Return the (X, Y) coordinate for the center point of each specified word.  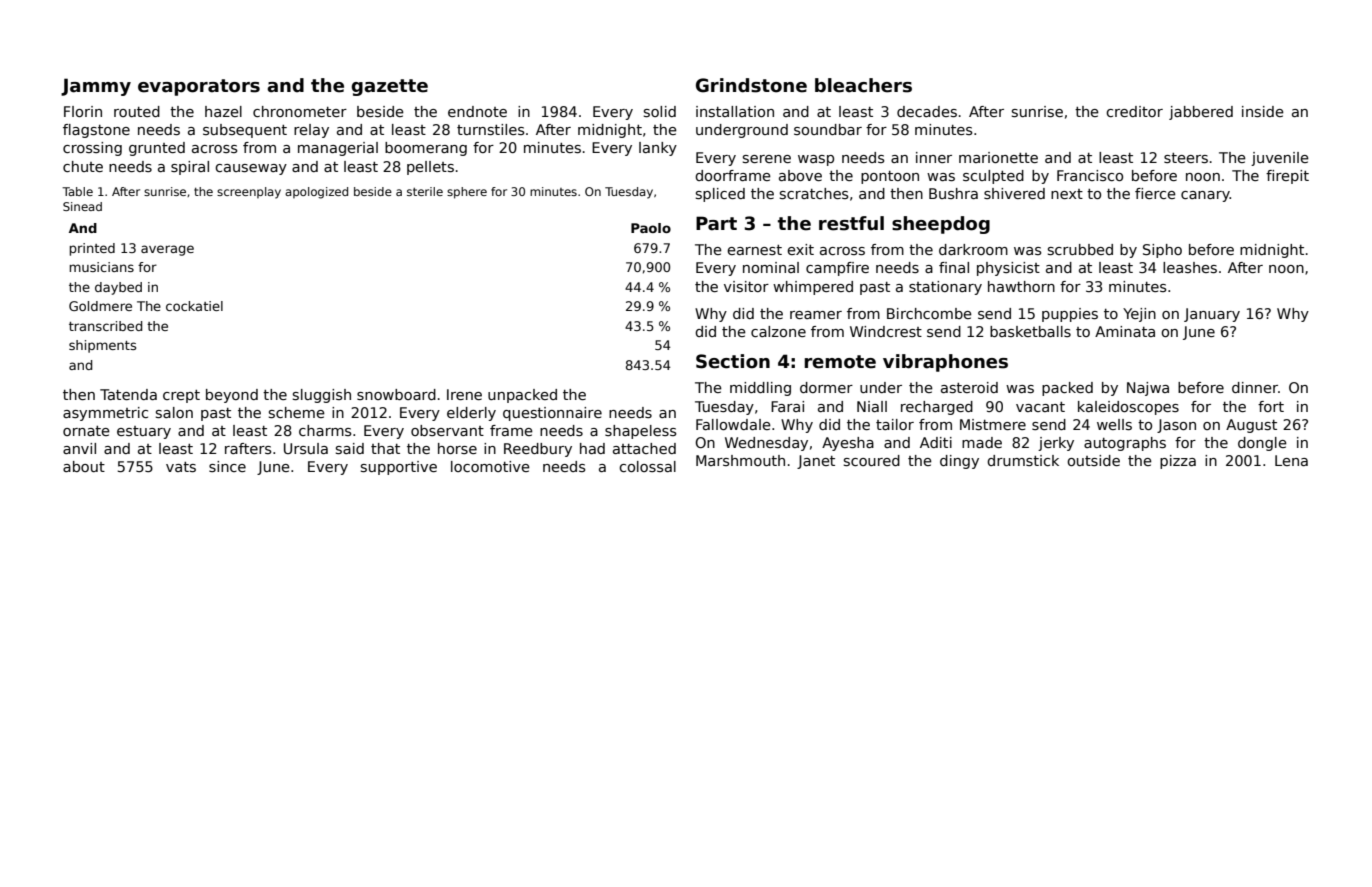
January (1212, 315)
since (227, 466)
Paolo (651, 228)
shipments (102, 346)
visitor (746, 286)
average (167, 250)
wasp (816, 160)
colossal (647, 466)
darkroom (973, 249)
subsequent (245, 131)
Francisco (1090, 175)
